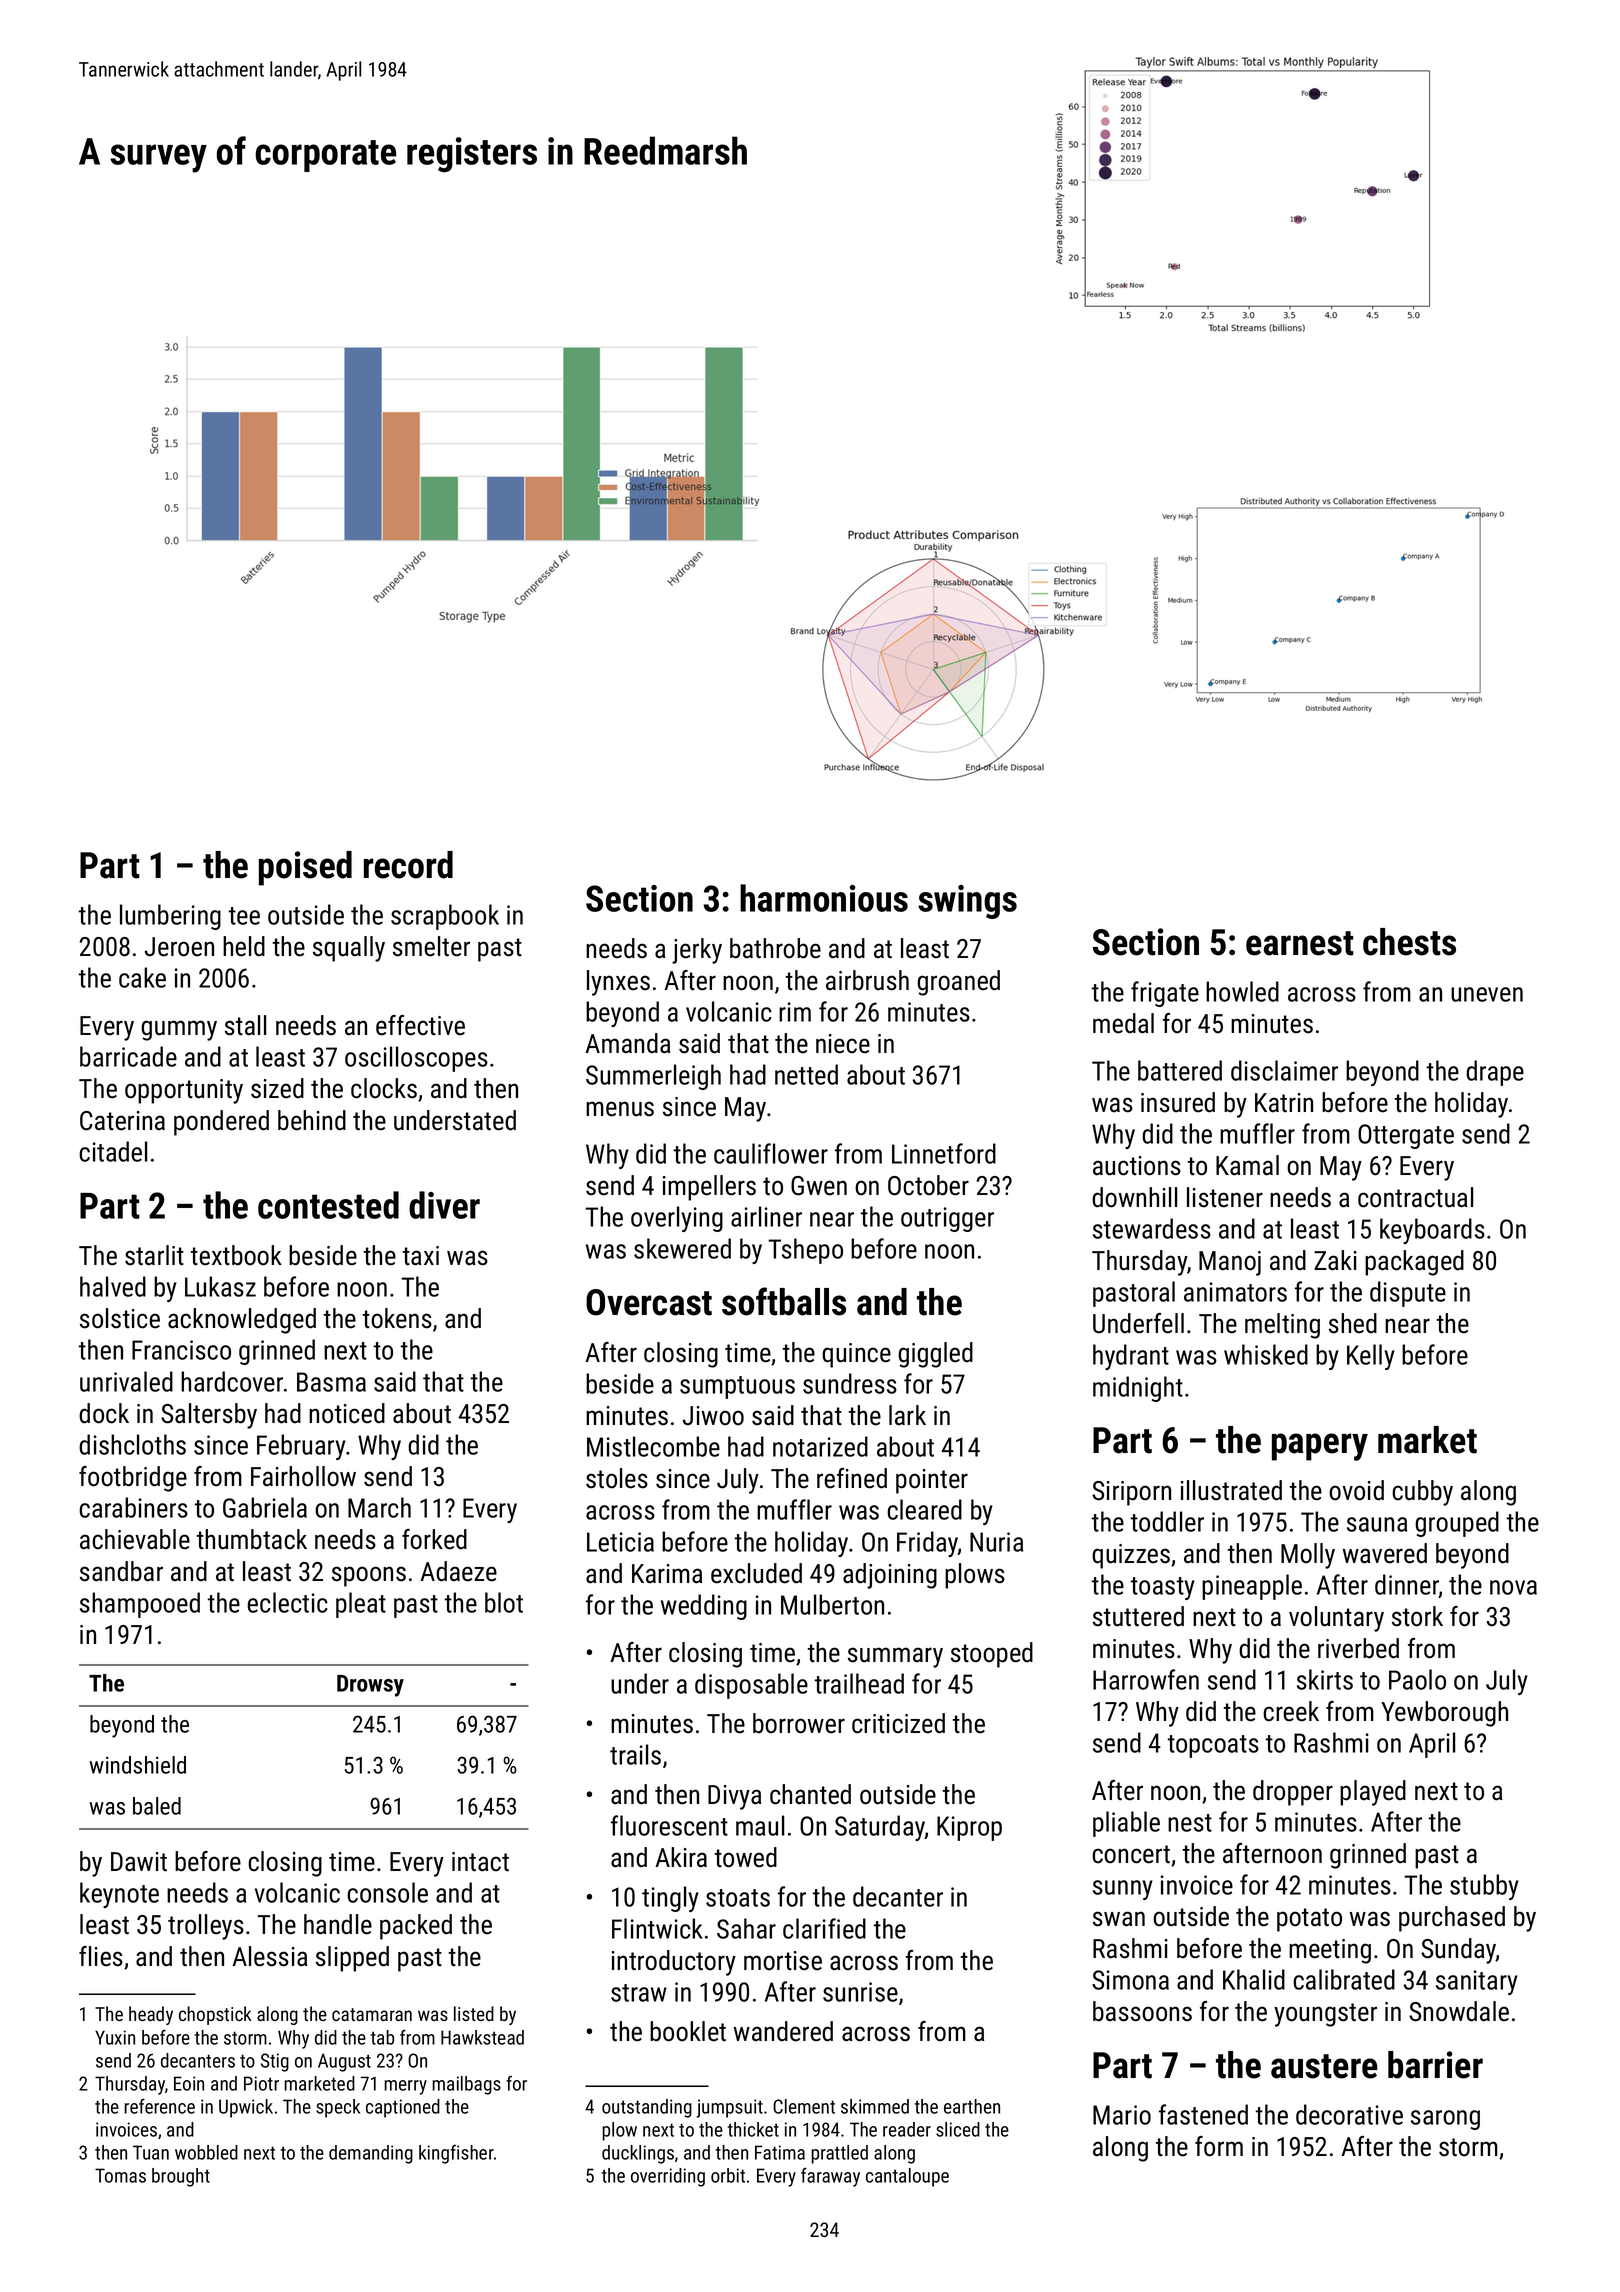  I want to click on brought, so click(181, 2177).
